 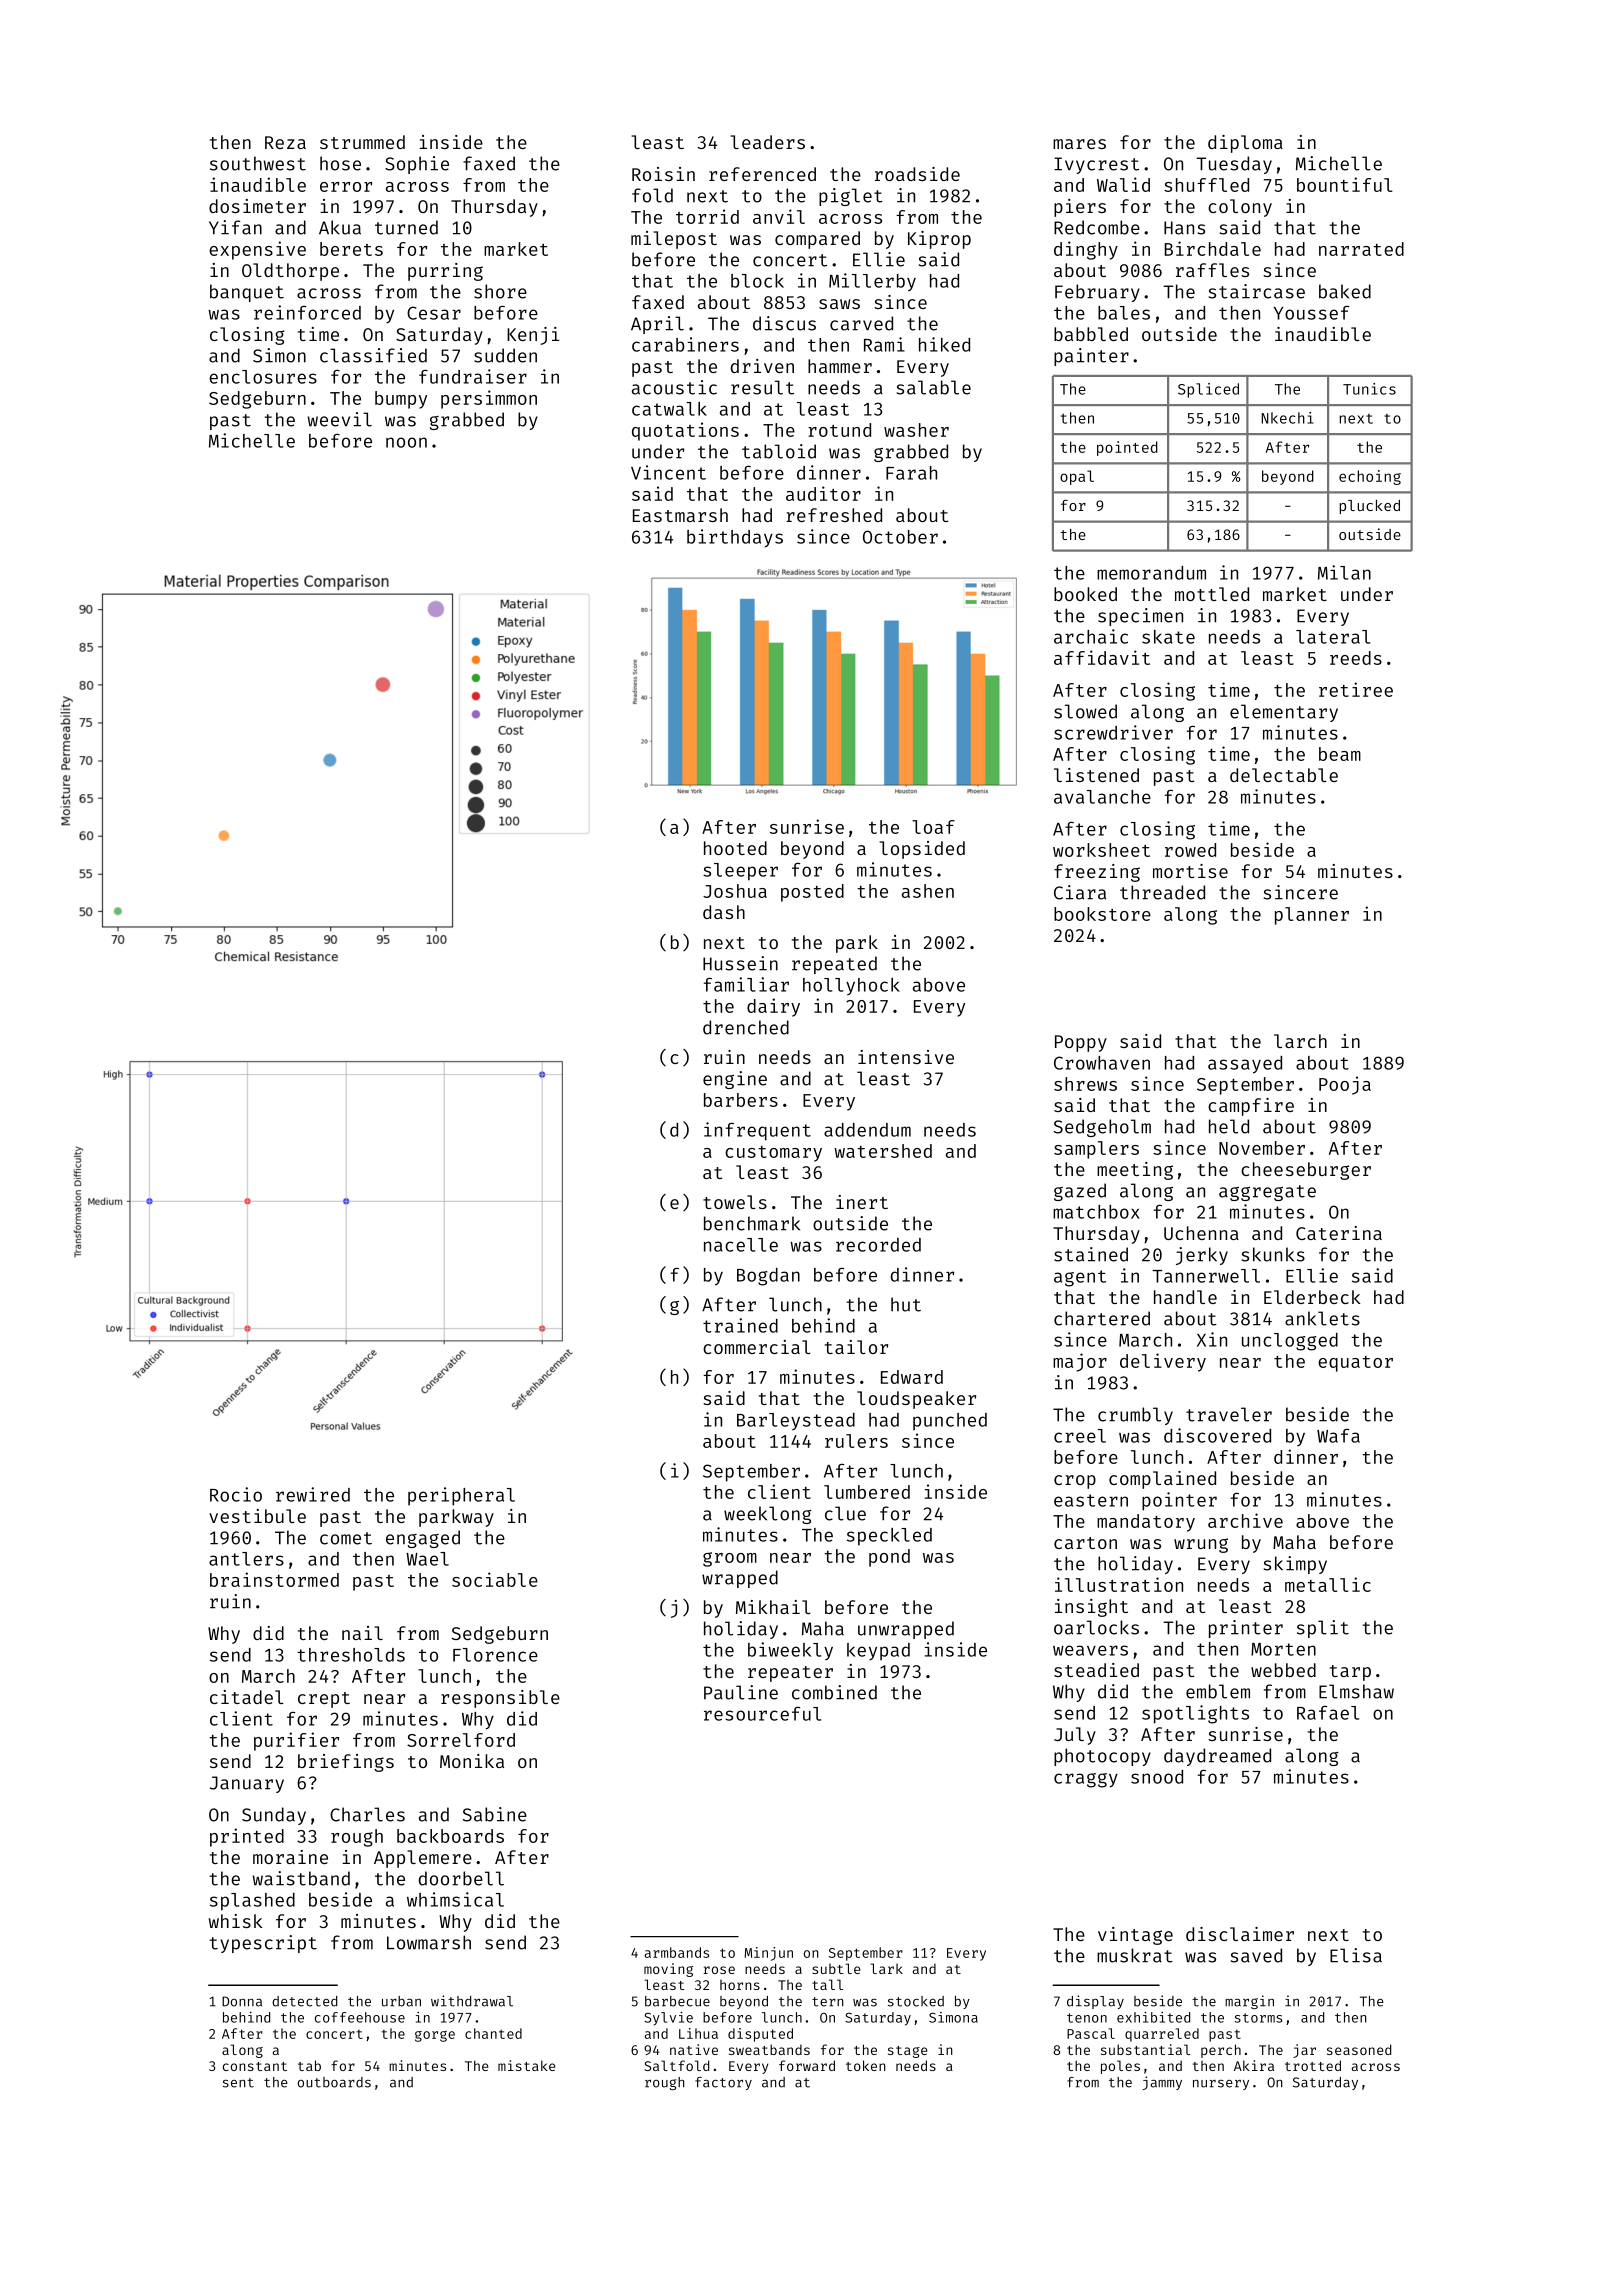 What do you see at coordinates (247, 293) in the screenshot?
I see `banquet` at bounding box center [247, 293].
